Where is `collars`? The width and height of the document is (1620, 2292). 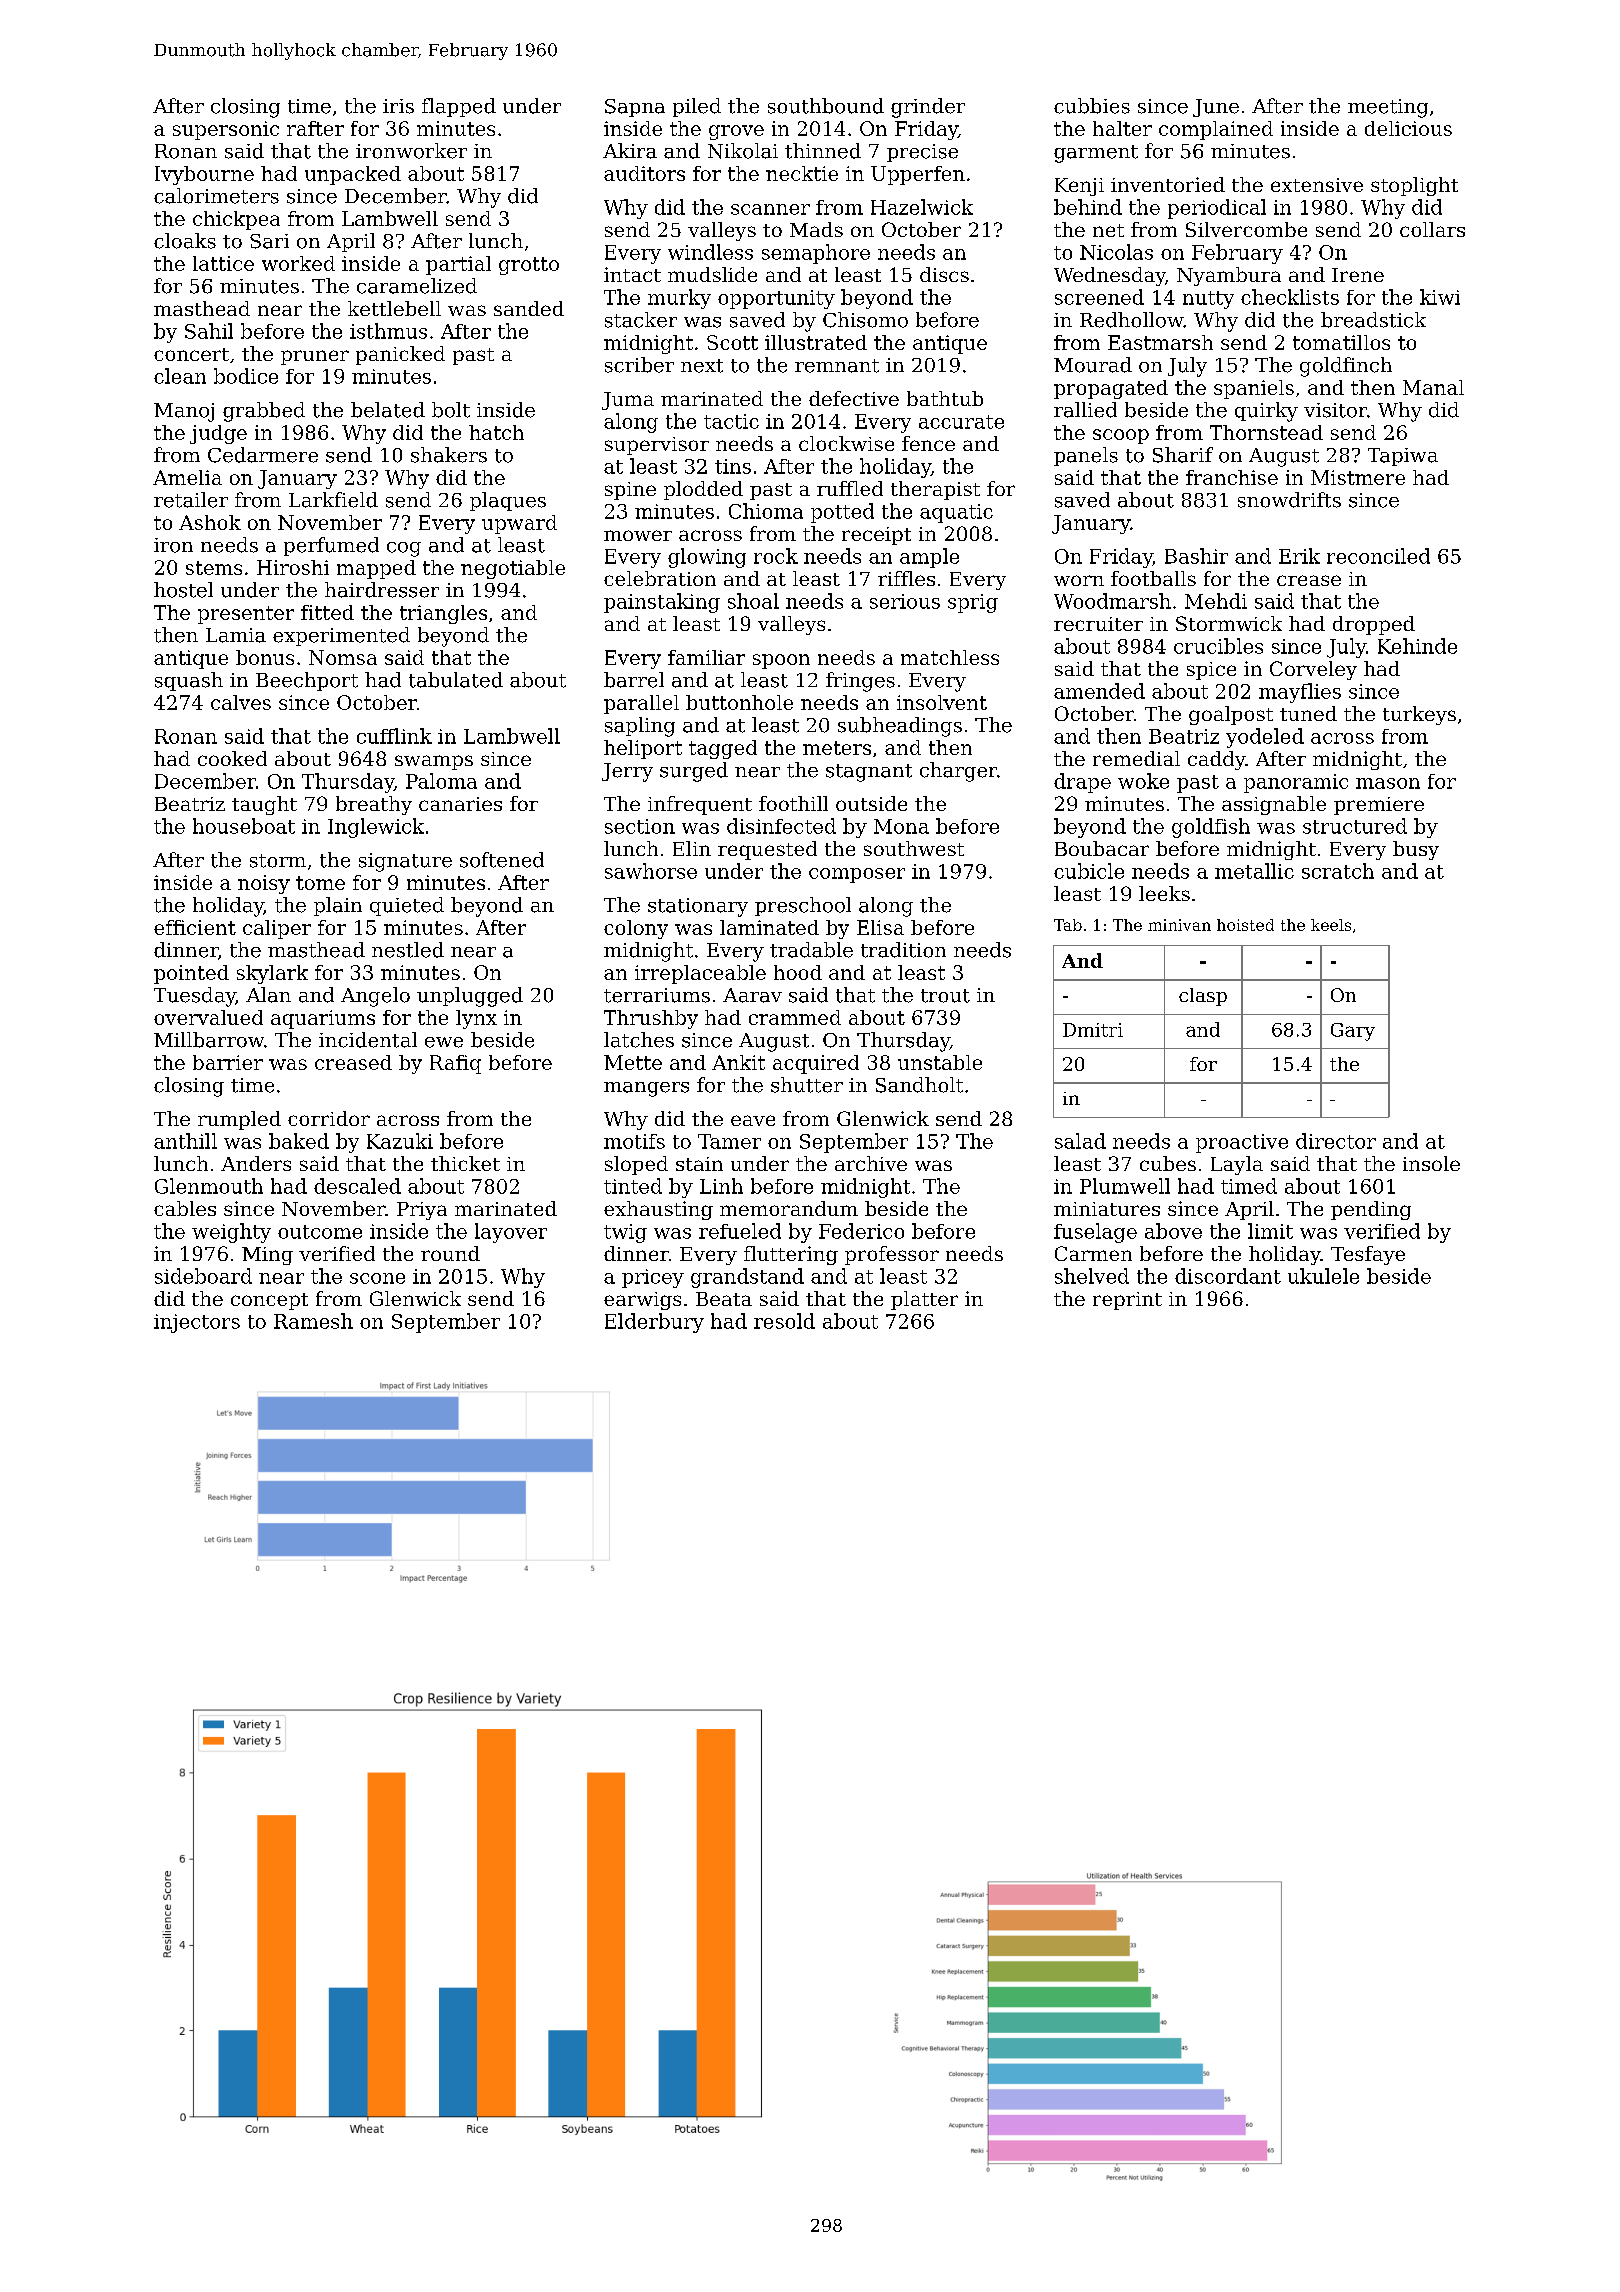
collars is located at coordinates (1432, 229).
